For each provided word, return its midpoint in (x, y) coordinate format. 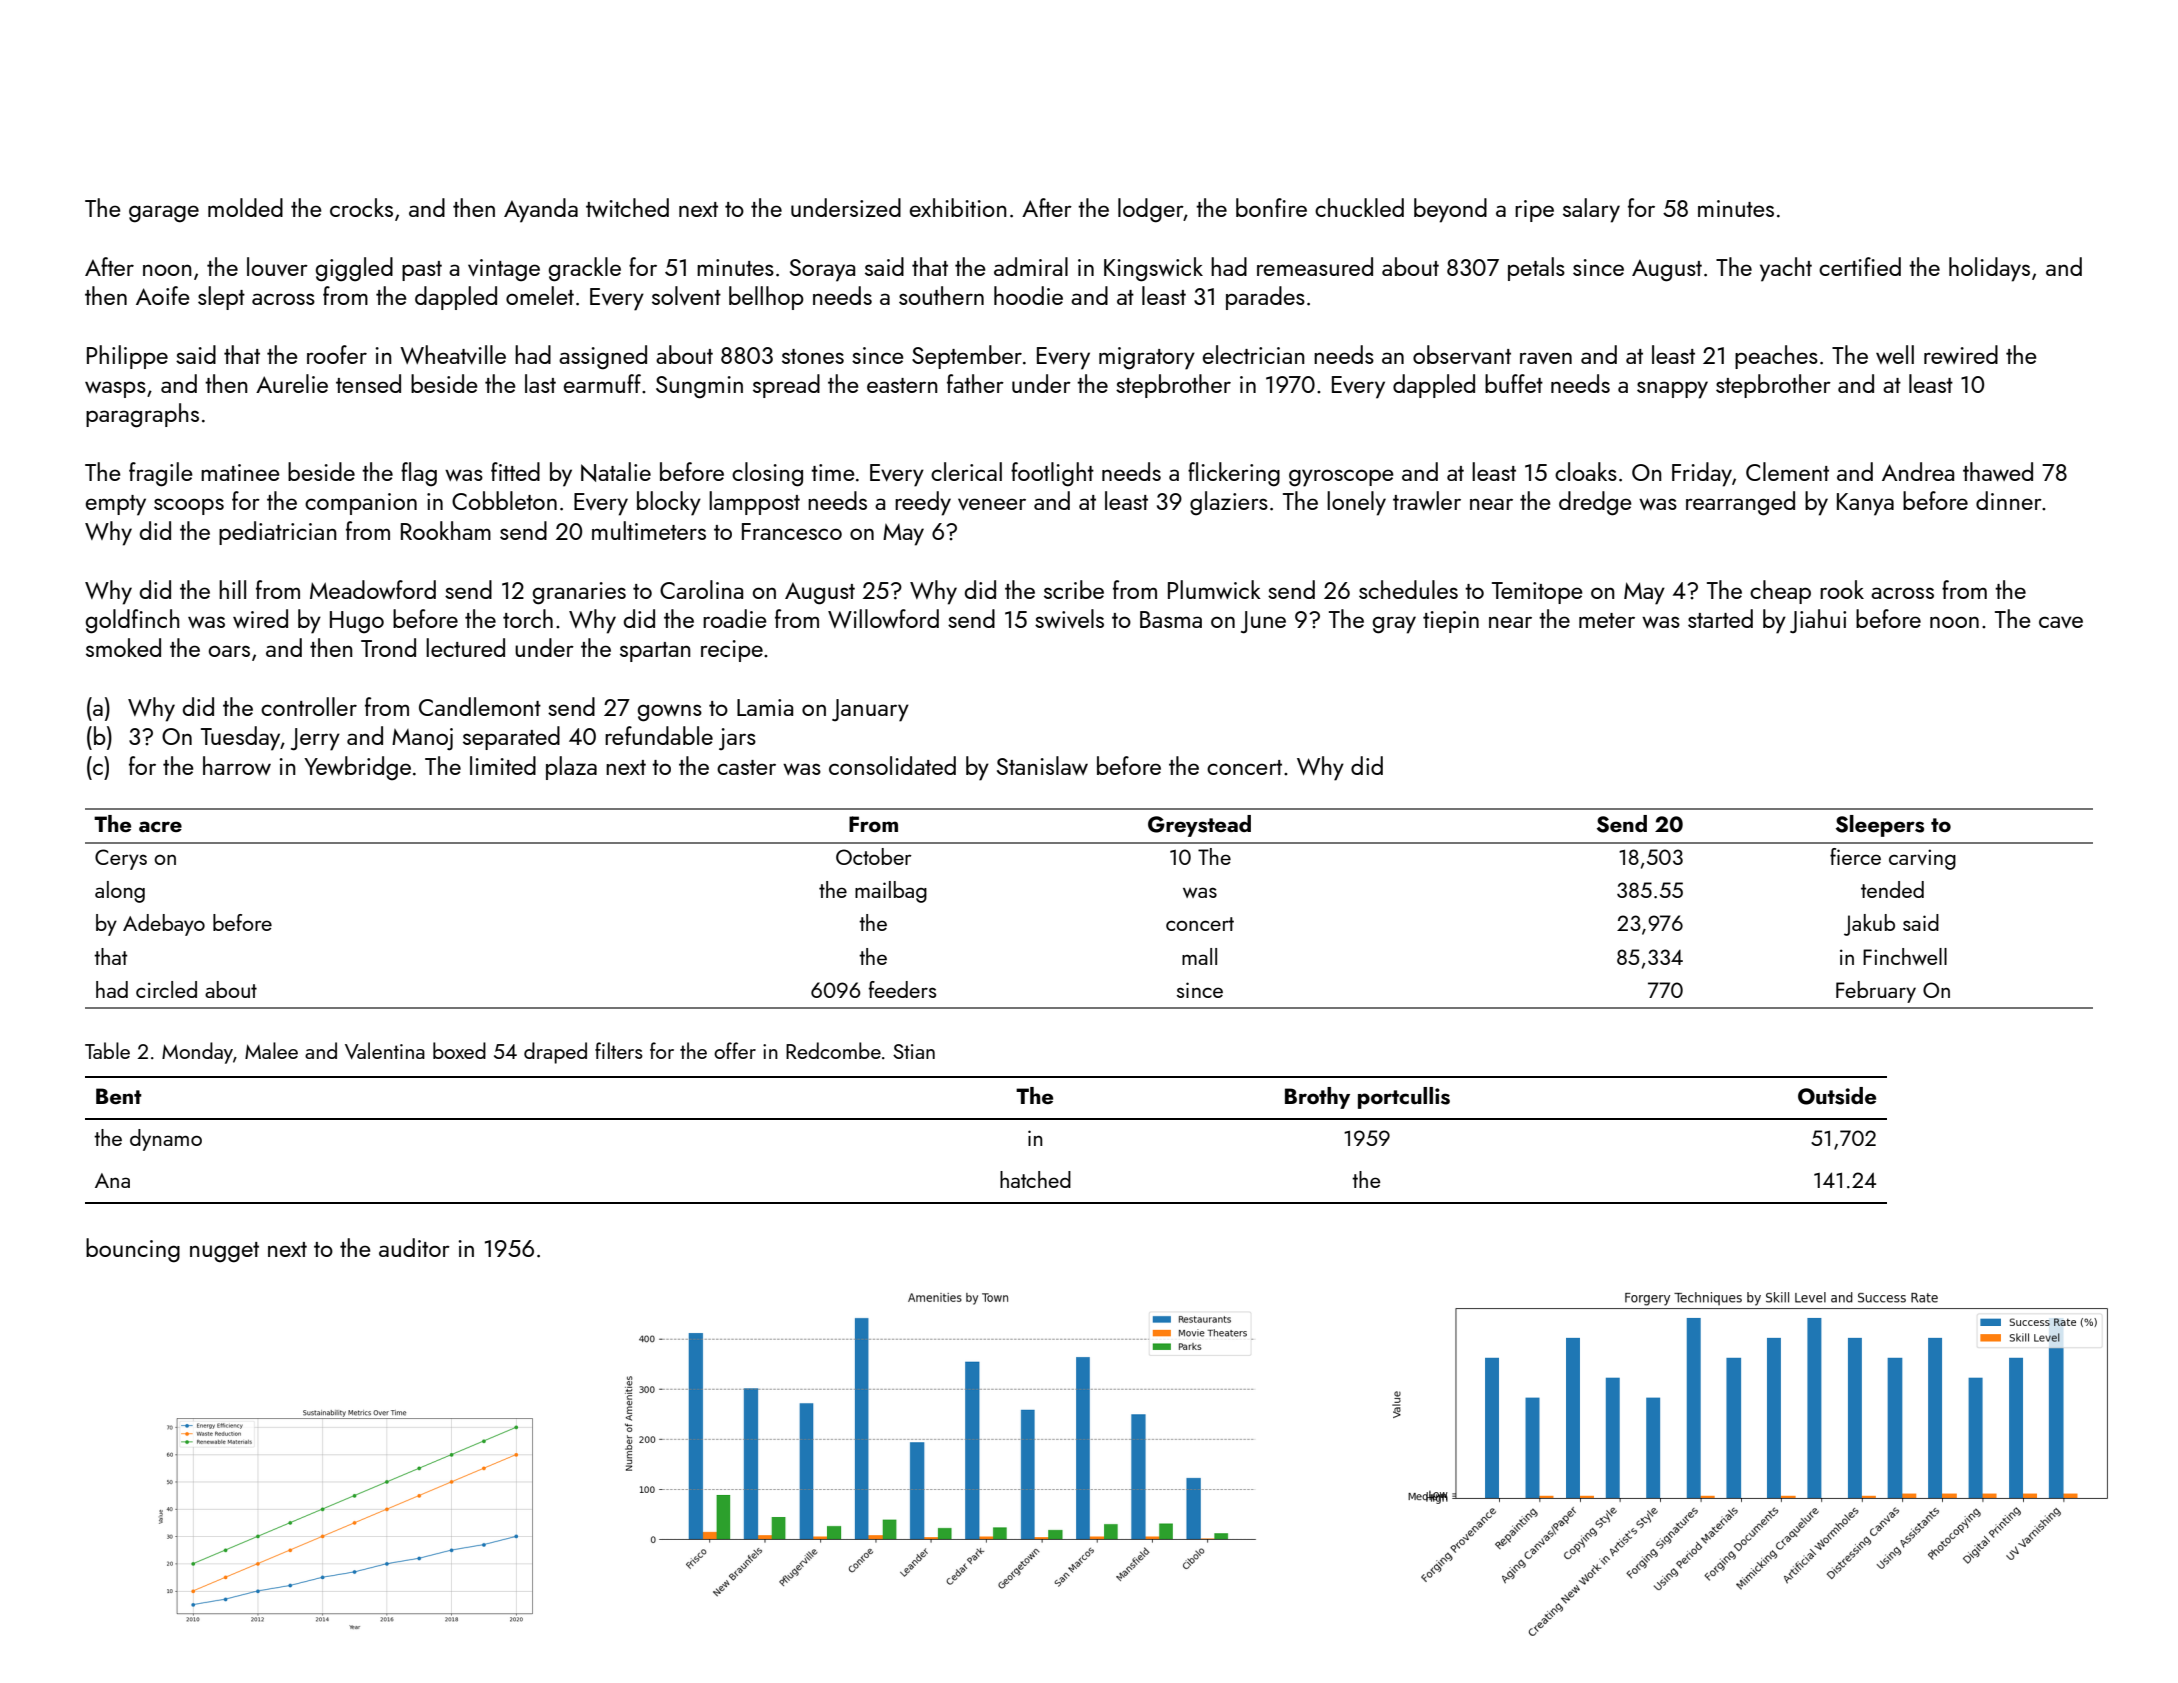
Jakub (1869, 925)
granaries (579, 593)
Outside (1837, 1096)
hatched (1035, 1179)
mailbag (891, 892)
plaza (571, 768)
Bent (119, 1096)
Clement (1787, 471)
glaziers (1229, 503)
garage (164, 214)
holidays (1989, 269)
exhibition (958, 207)
